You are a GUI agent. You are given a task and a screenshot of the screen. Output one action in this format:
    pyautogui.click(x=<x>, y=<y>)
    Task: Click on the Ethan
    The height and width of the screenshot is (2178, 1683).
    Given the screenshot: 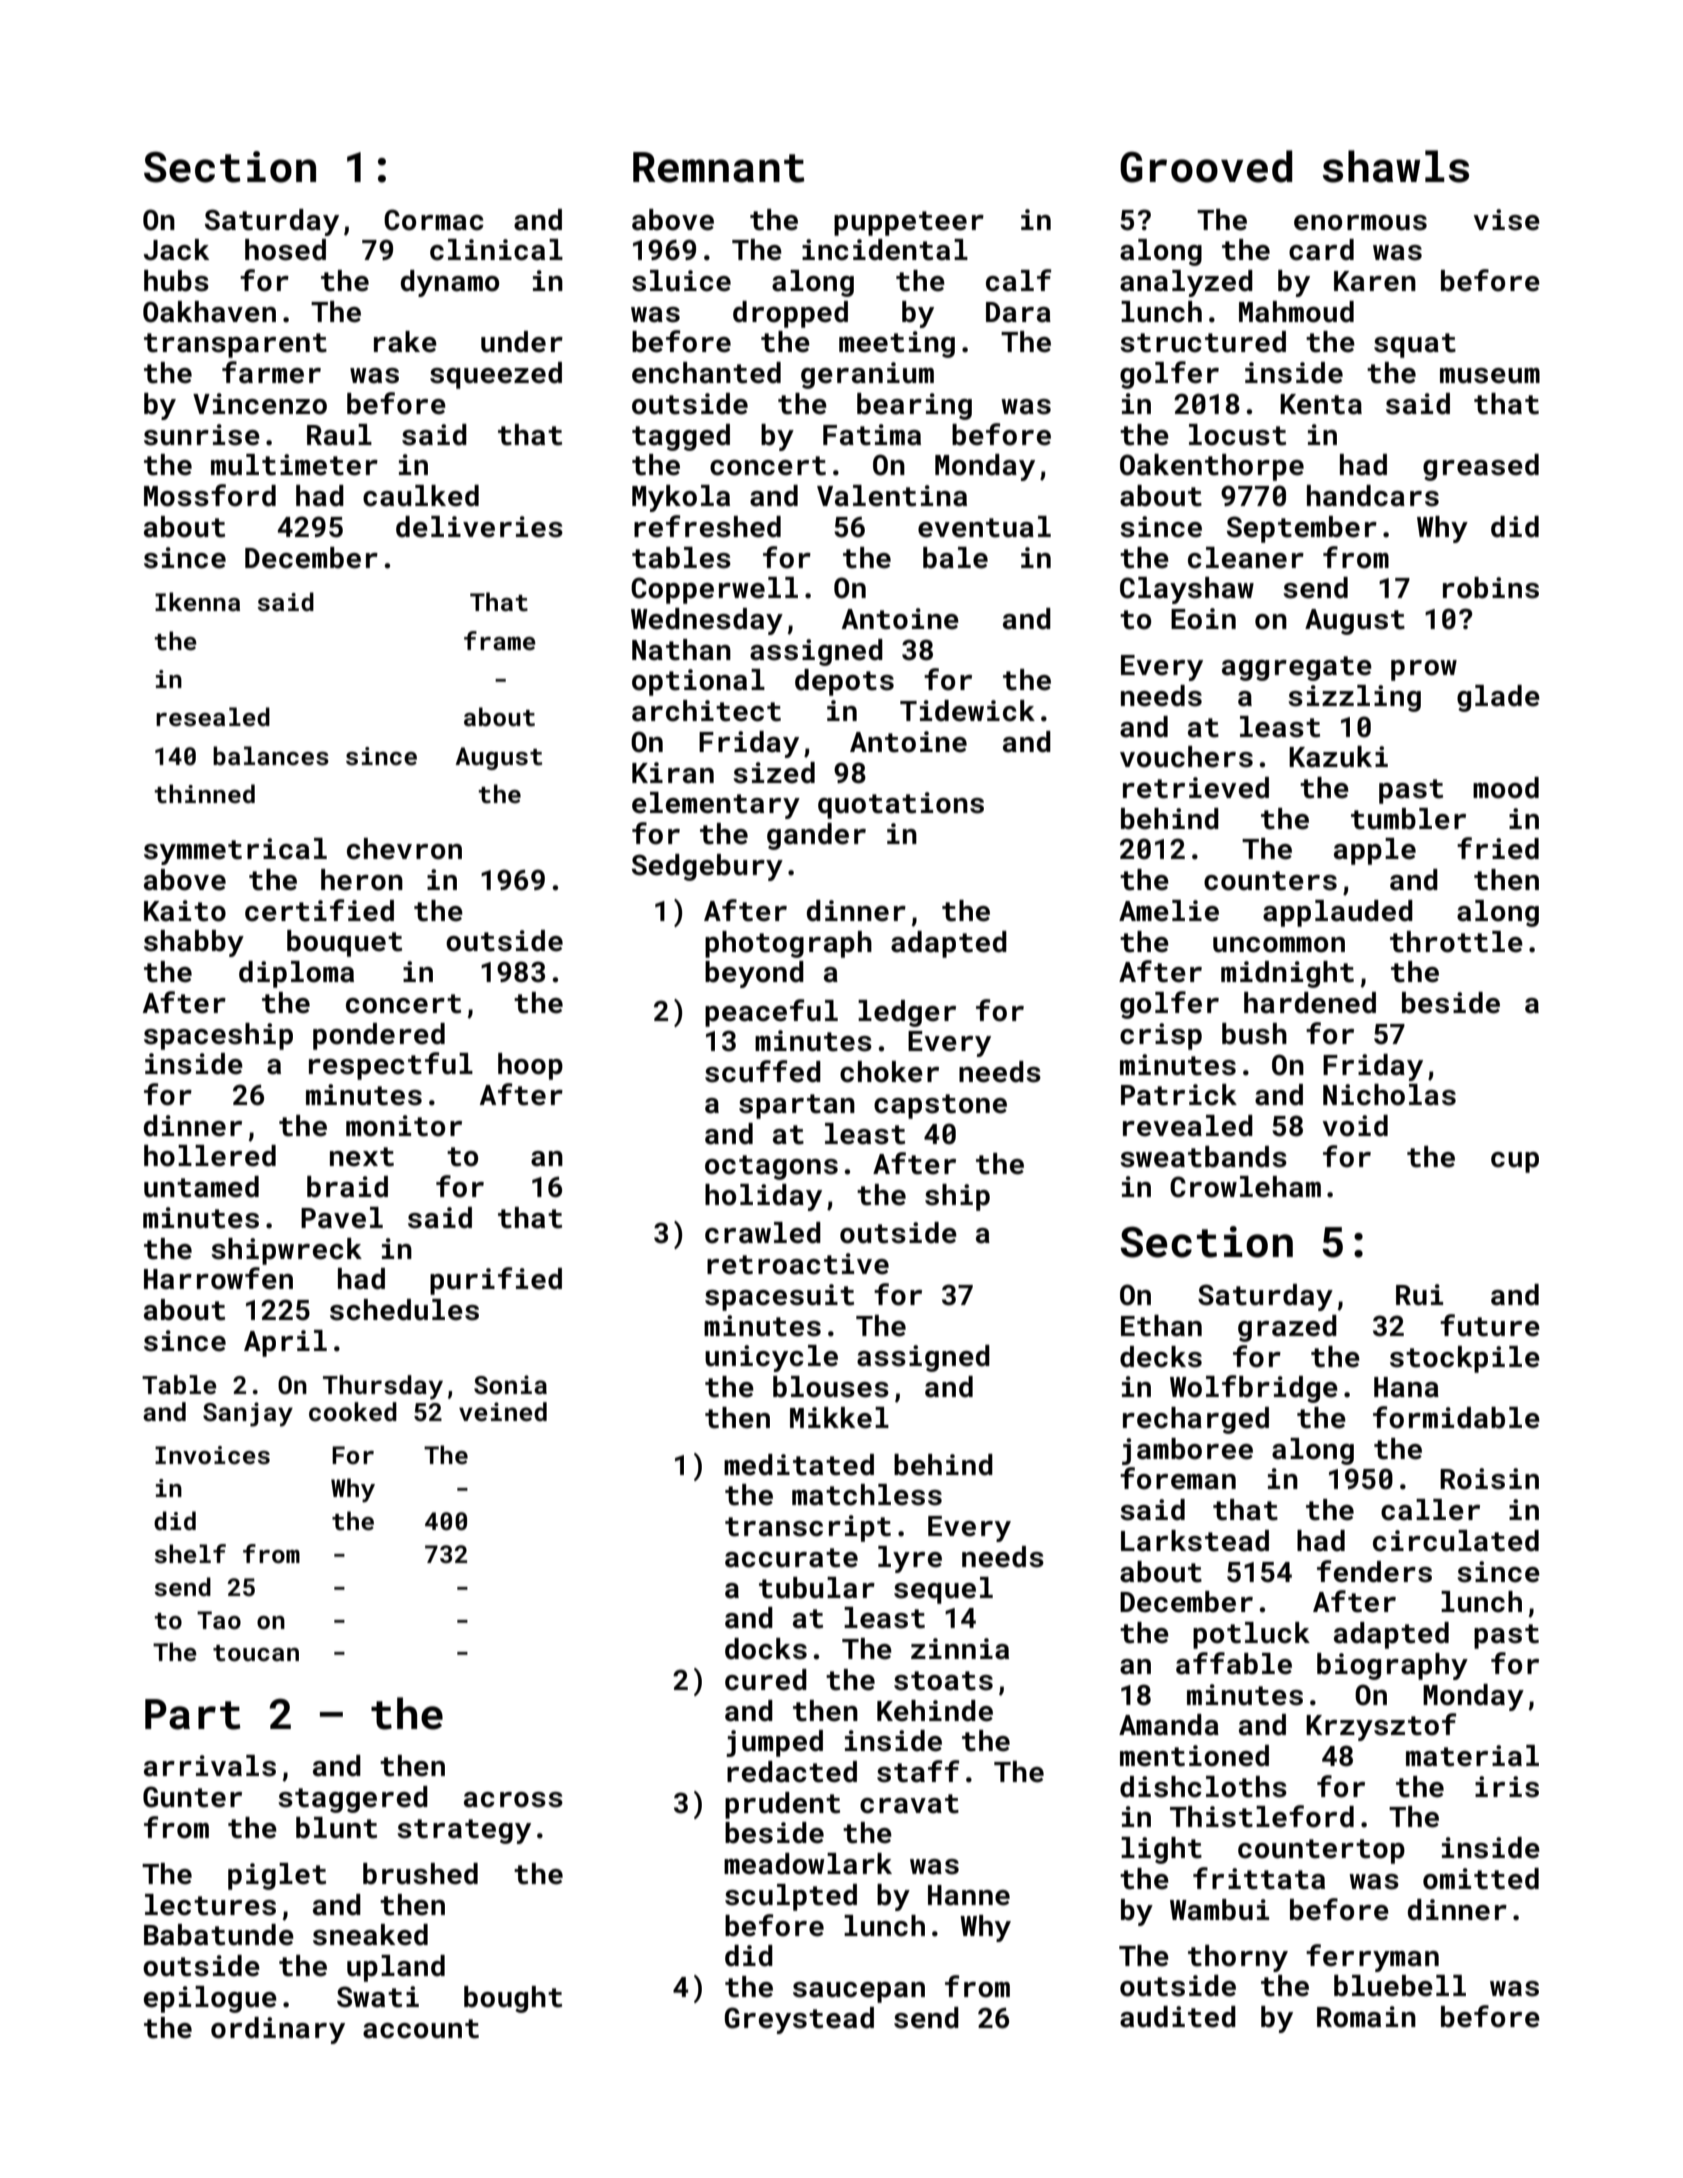 What is the action you would take?
    pyautogui.click(x=1161, y=1326)
